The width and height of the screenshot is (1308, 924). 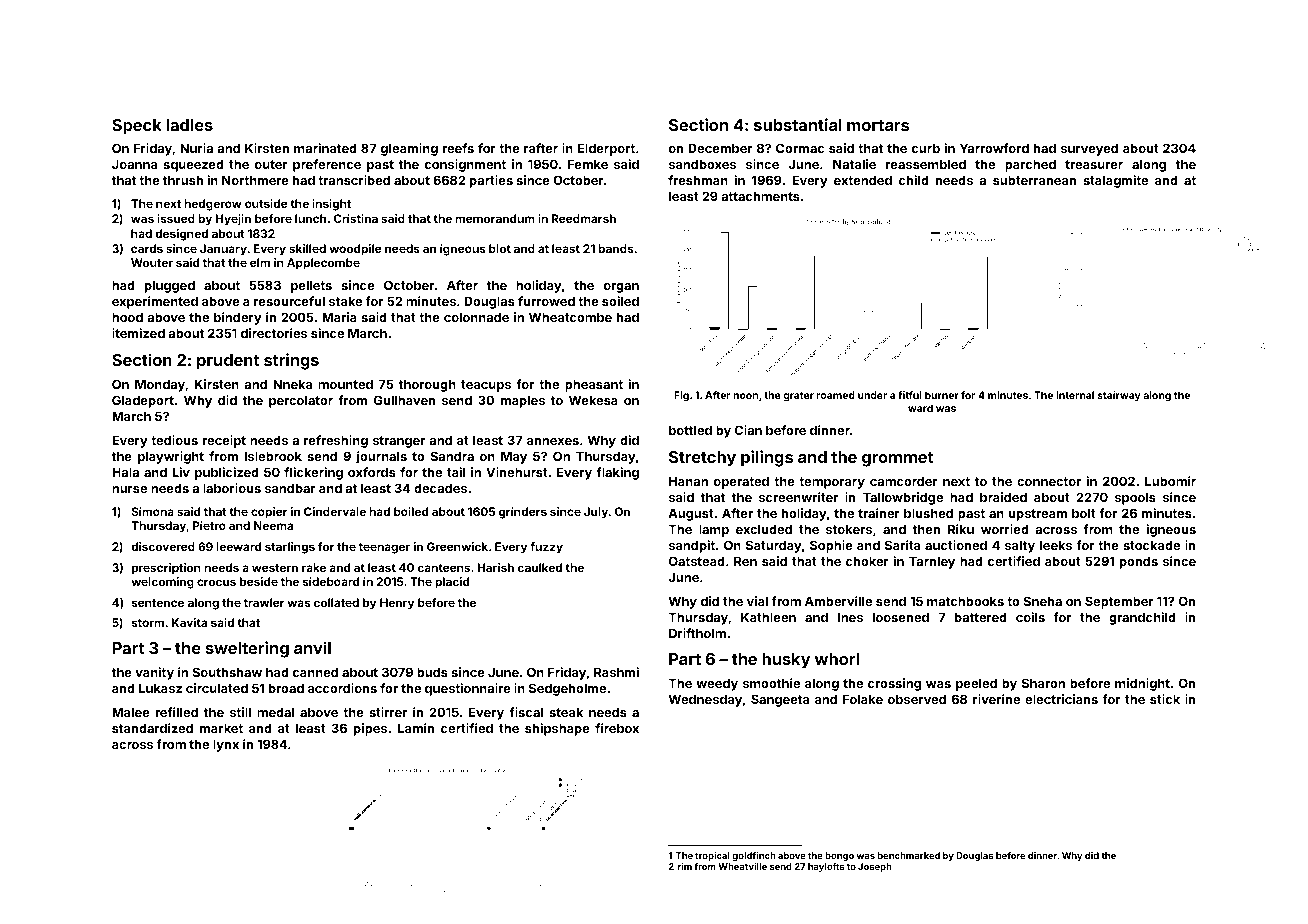 What do you see at coordinates (228, 362) in the screenshot?
I see `prudent` at bounding box center [228, 362].
